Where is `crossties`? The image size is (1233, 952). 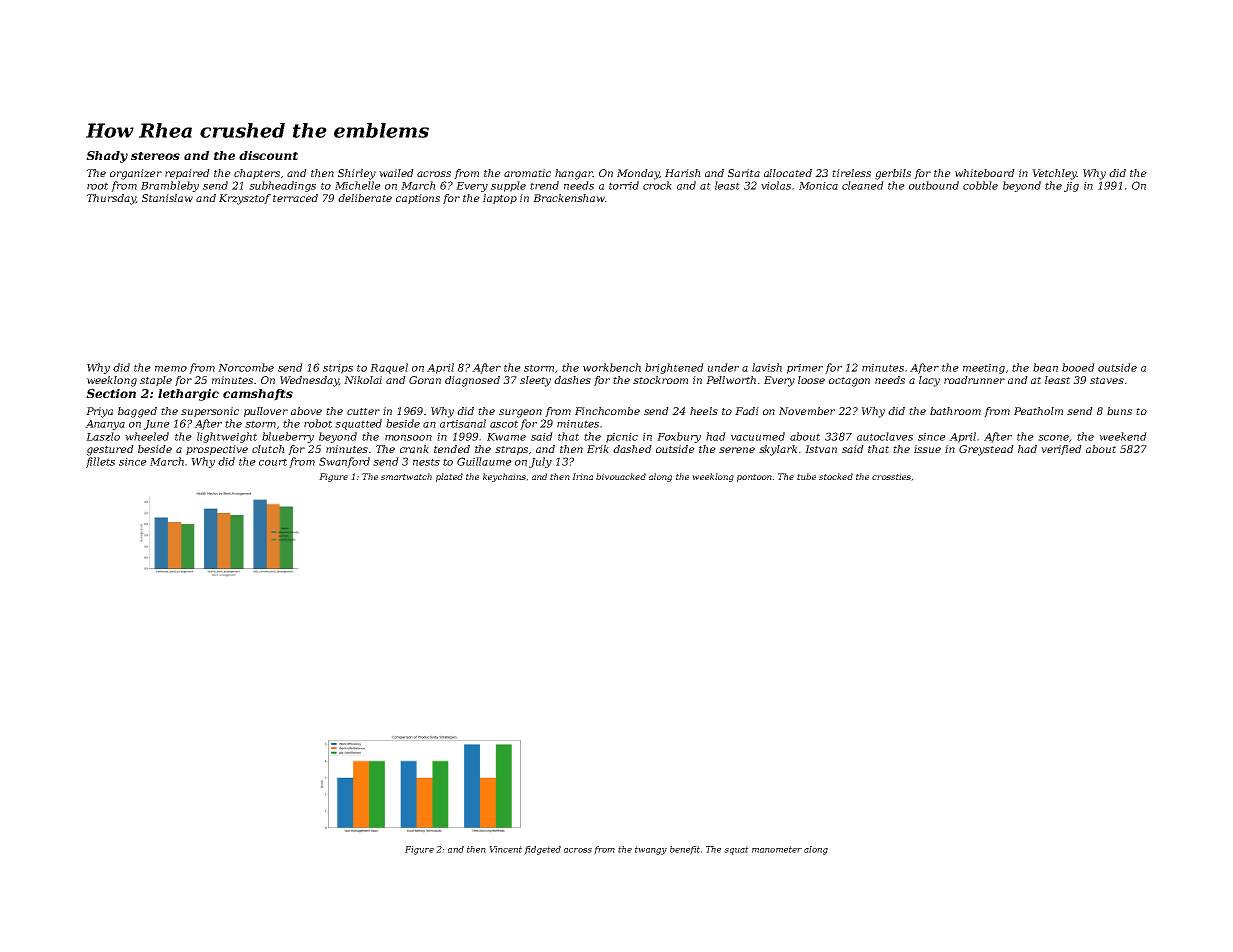 crossties is located at coordinates (891, 476).
